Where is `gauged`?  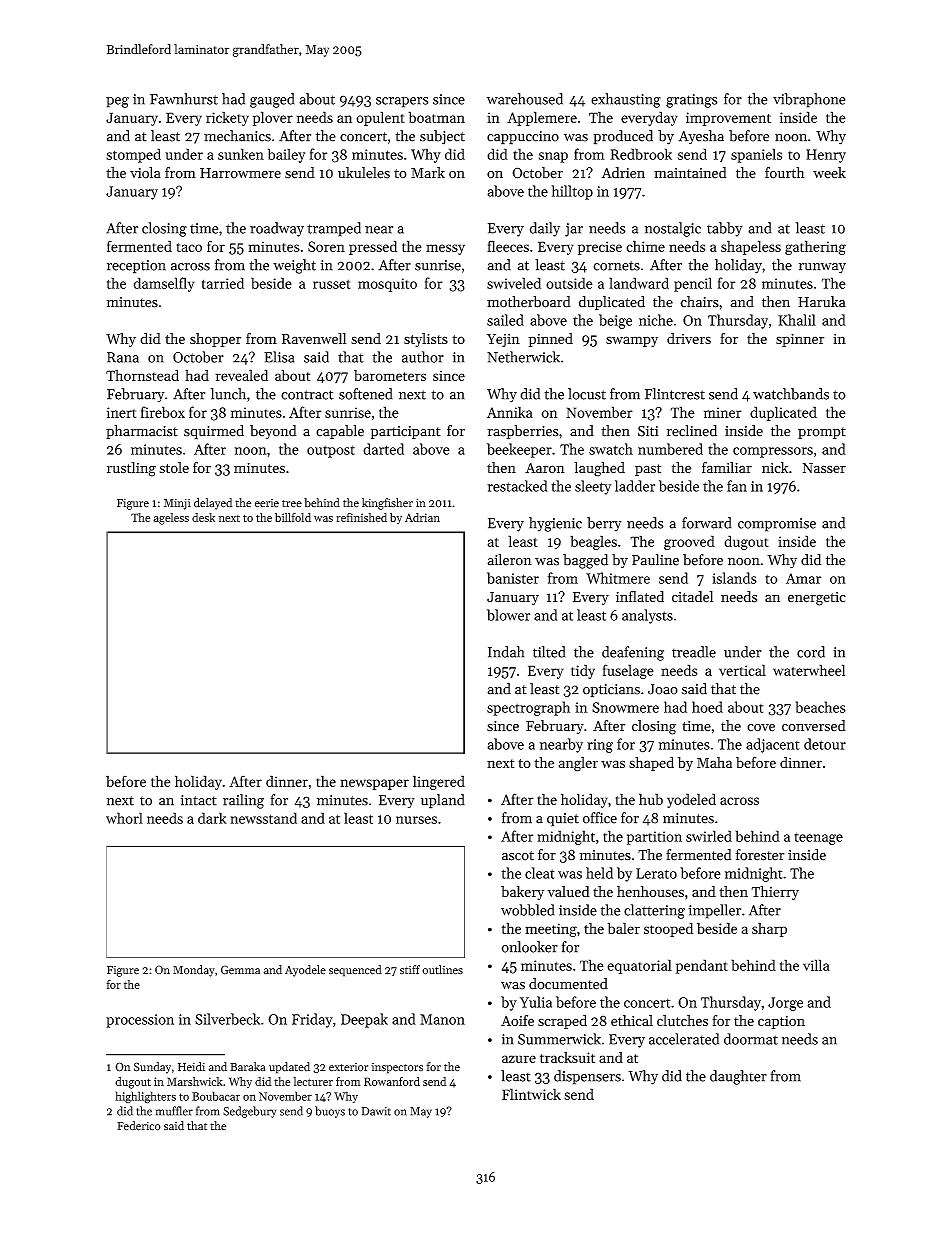 gauged is located at coordinates (272, 100).
